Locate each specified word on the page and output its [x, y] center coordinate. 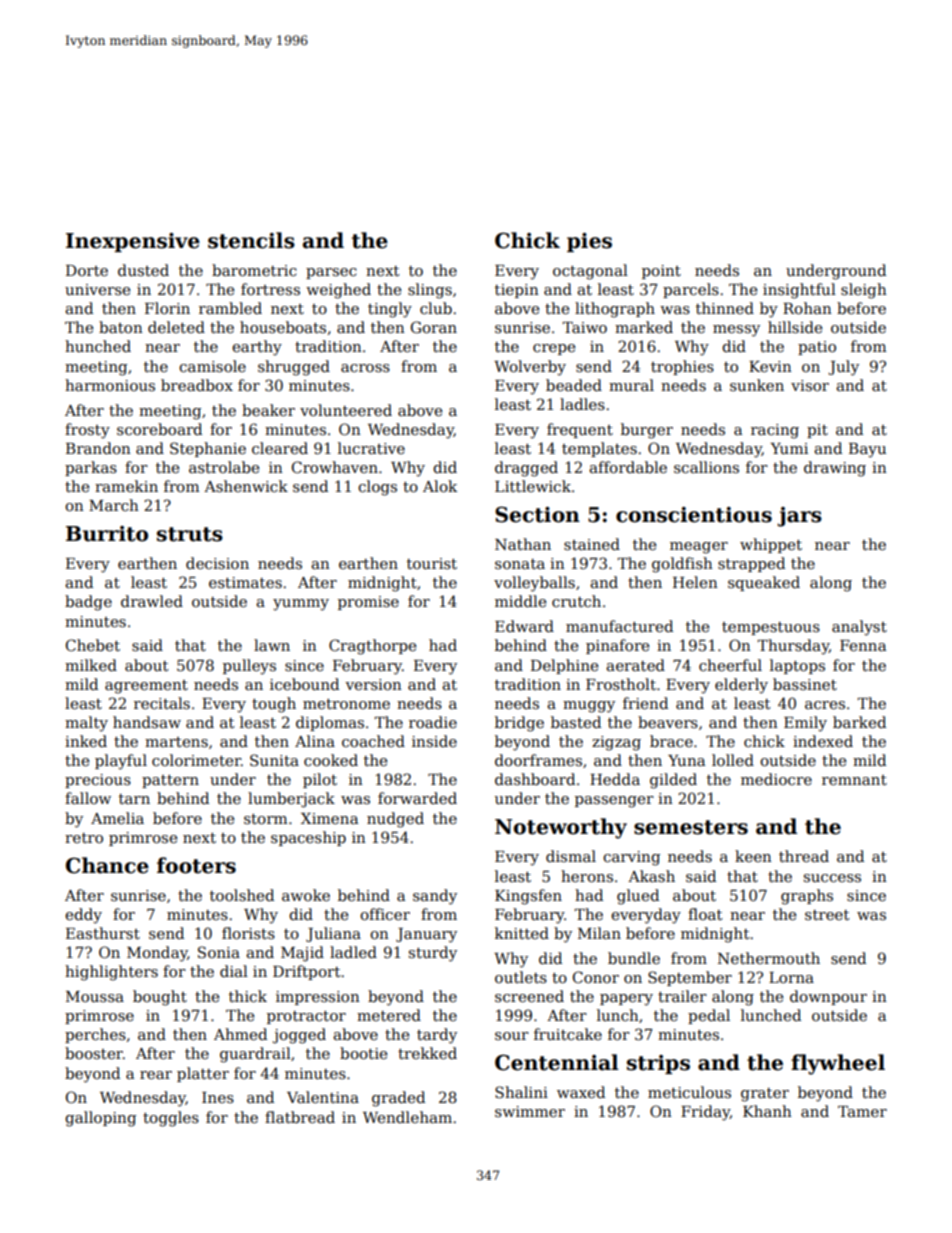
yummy [301, 605]
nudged [395, 820]
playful [121, 762]
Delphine [564, 666]
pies [589, 242]
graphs [807, 897]
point [661, 272]
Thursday [793, 647]
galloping [100, 1119]
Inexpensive [133, 242]
